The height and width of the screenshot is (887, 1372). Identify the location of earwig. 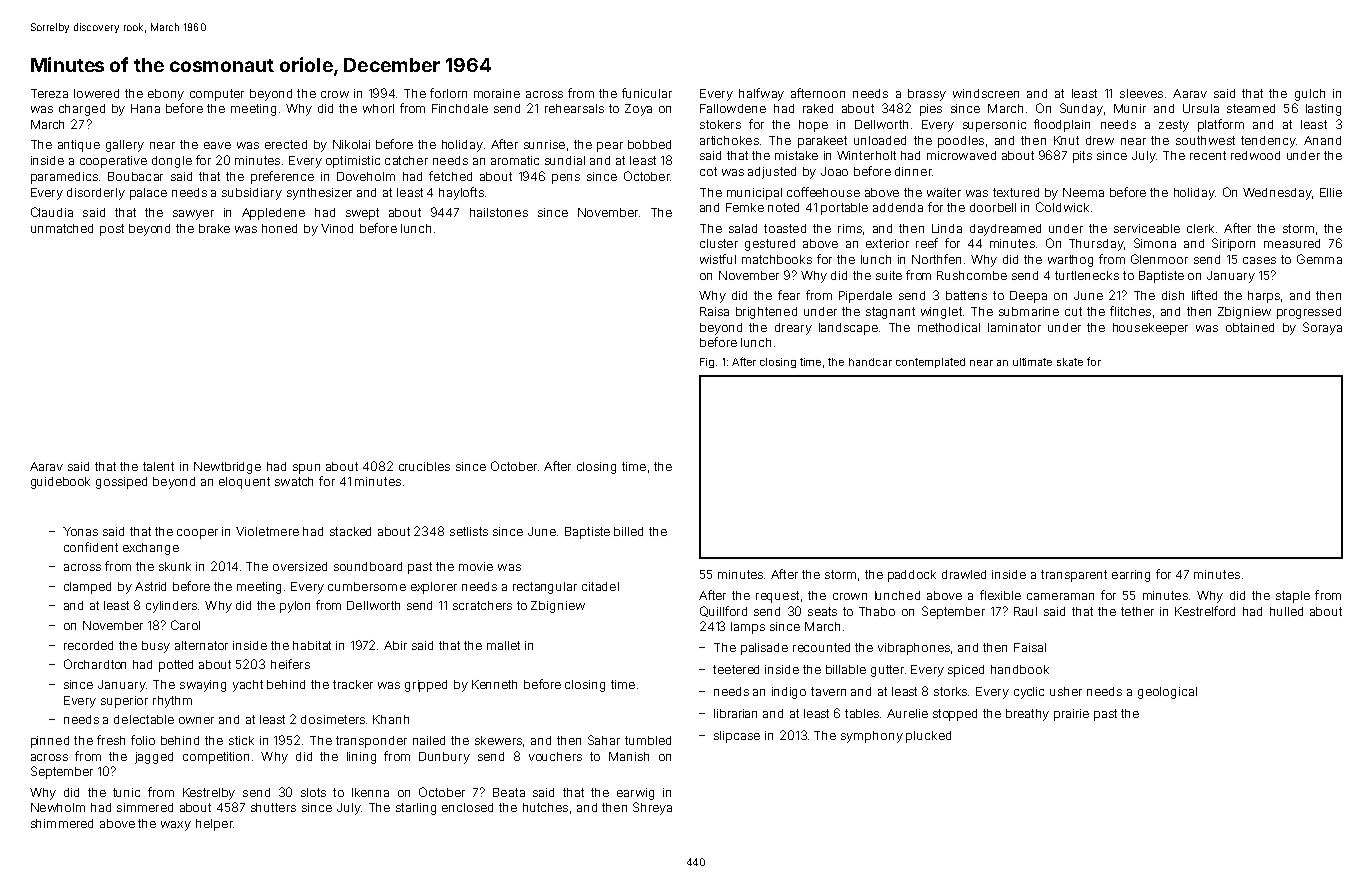
(635, 794).
